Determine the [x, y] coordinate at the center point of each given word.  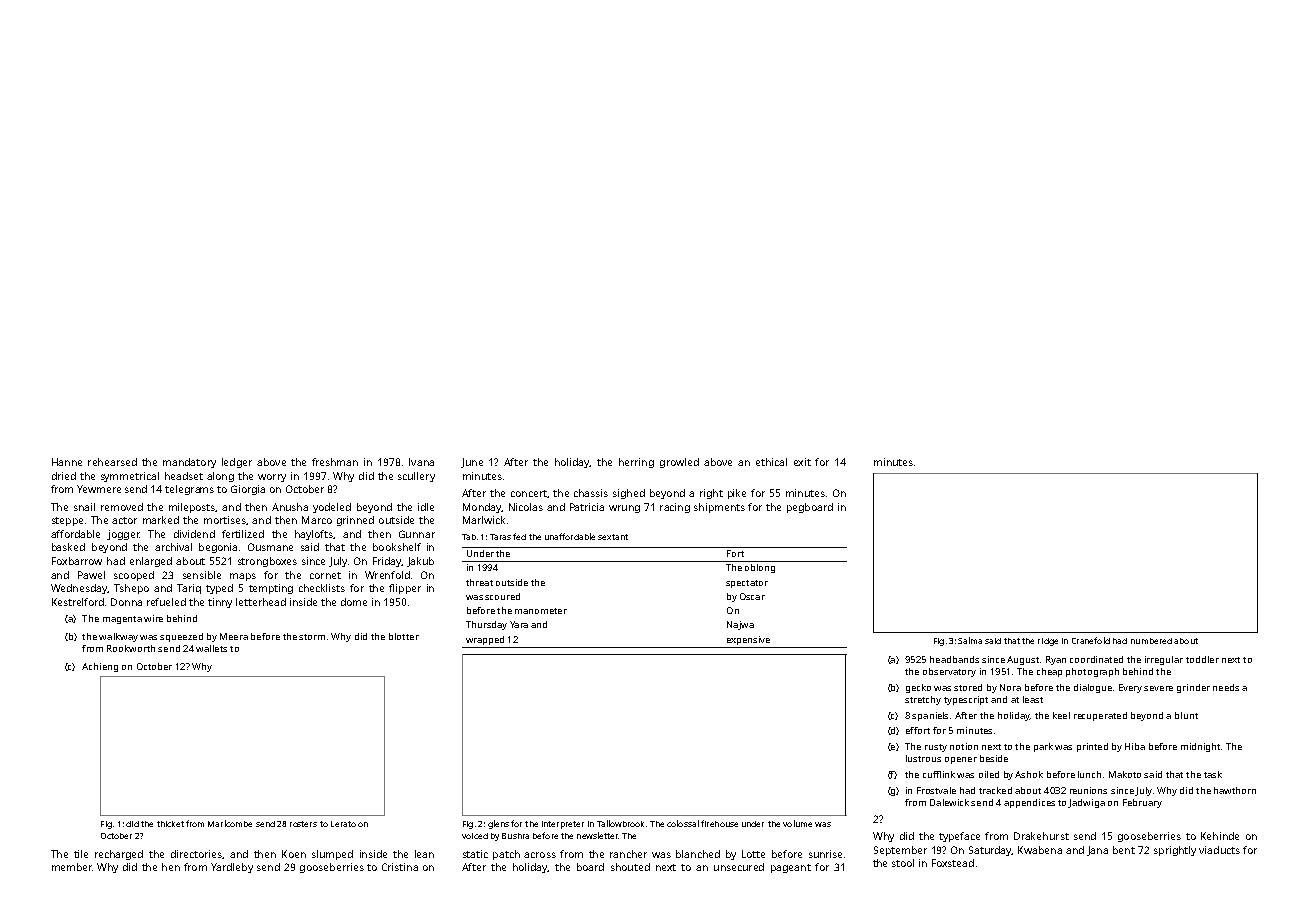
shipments [719, 508]
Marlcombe [230, 823]
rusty [936, 748]
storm [312, 637]
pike [737, 494]
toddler [1202, 659]
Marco [317, 520]
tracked [995, 790]
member [72, 867]
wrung [624, 509]
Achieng [100, 667]
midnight [1200, 747]
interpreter [563, 825]
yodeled [332, 508]
